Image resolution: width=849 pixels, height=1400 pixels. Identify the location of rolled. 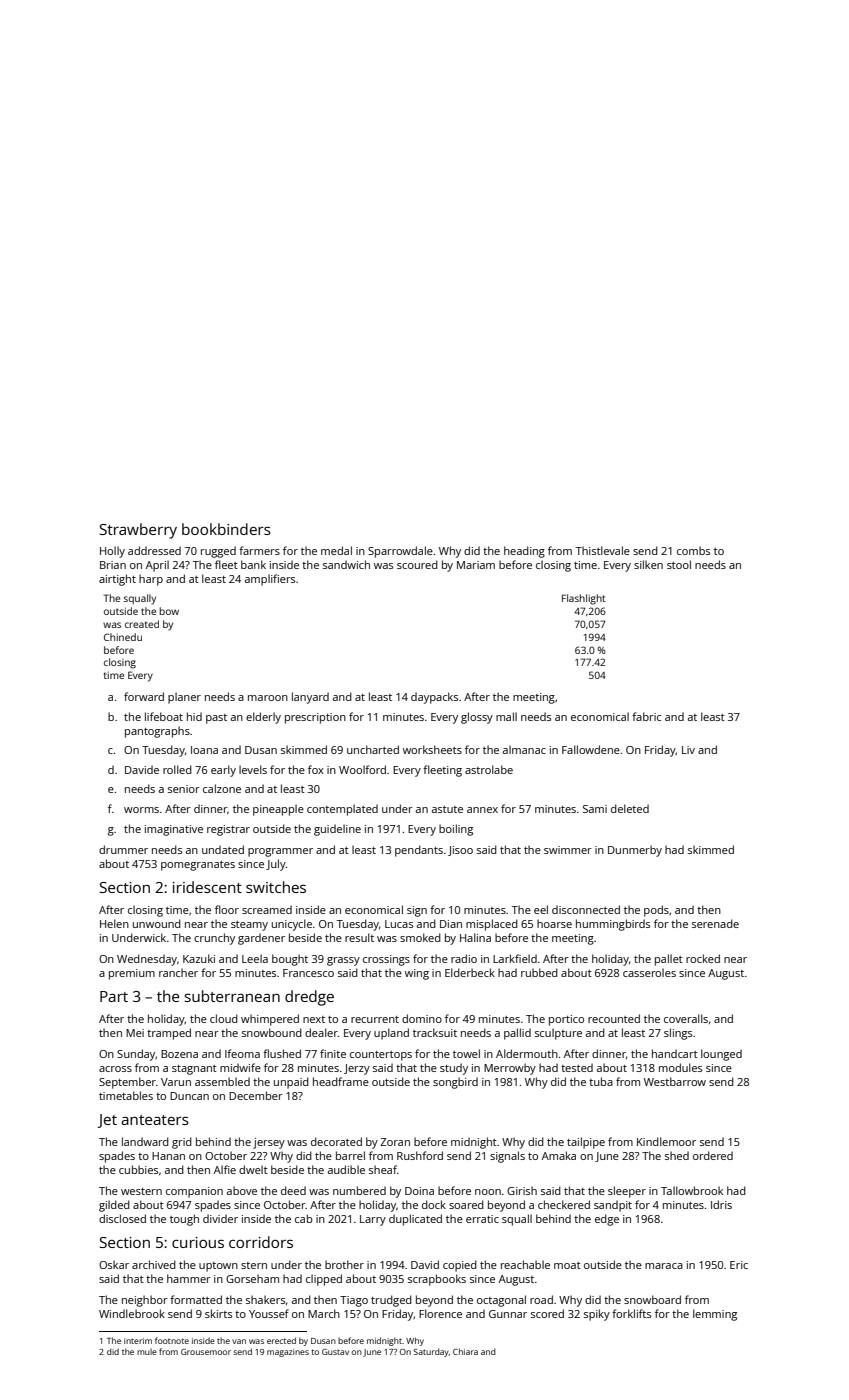
(177, 769).
